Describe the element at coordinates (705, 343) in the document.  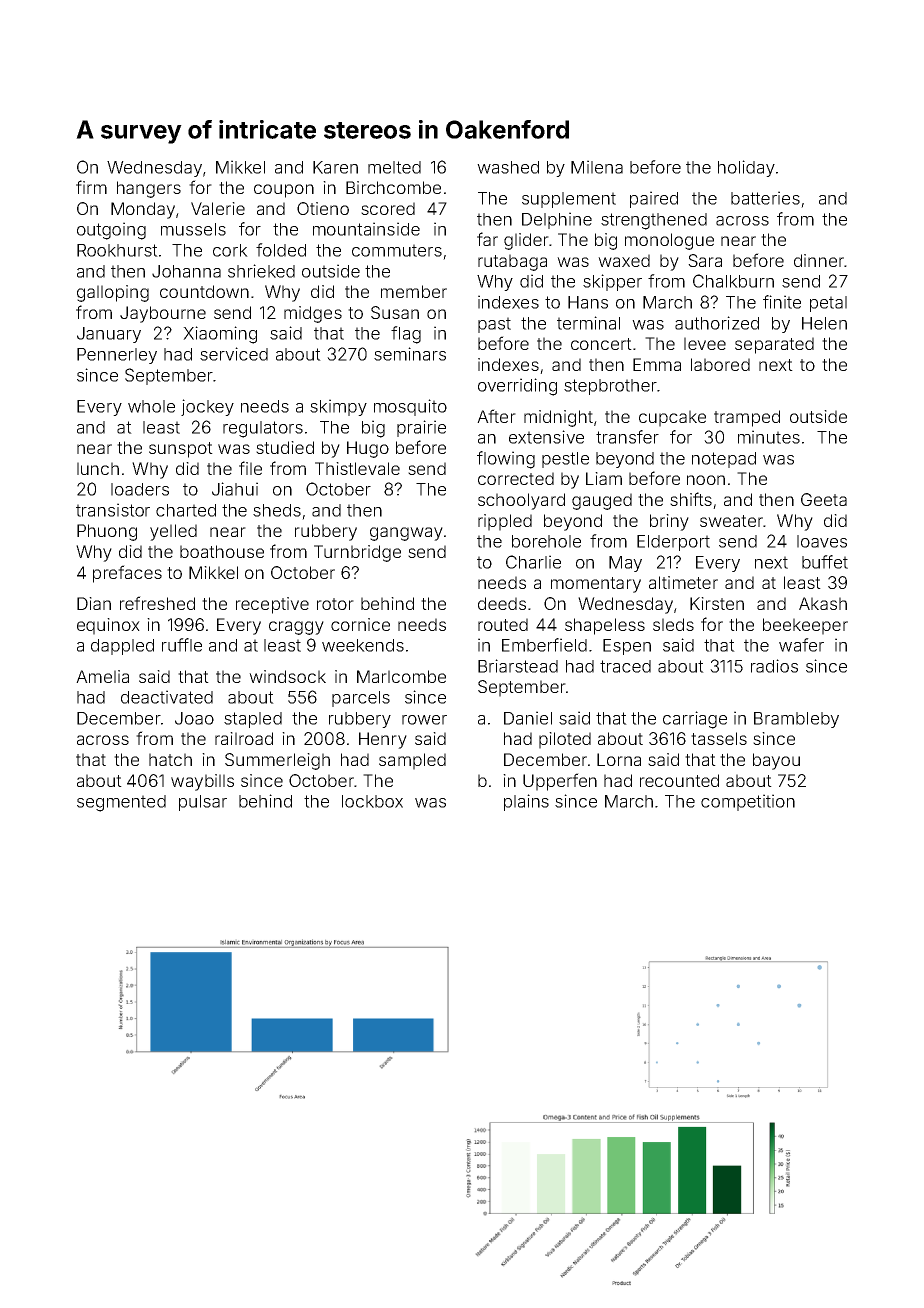
I see `levee` at that location.
